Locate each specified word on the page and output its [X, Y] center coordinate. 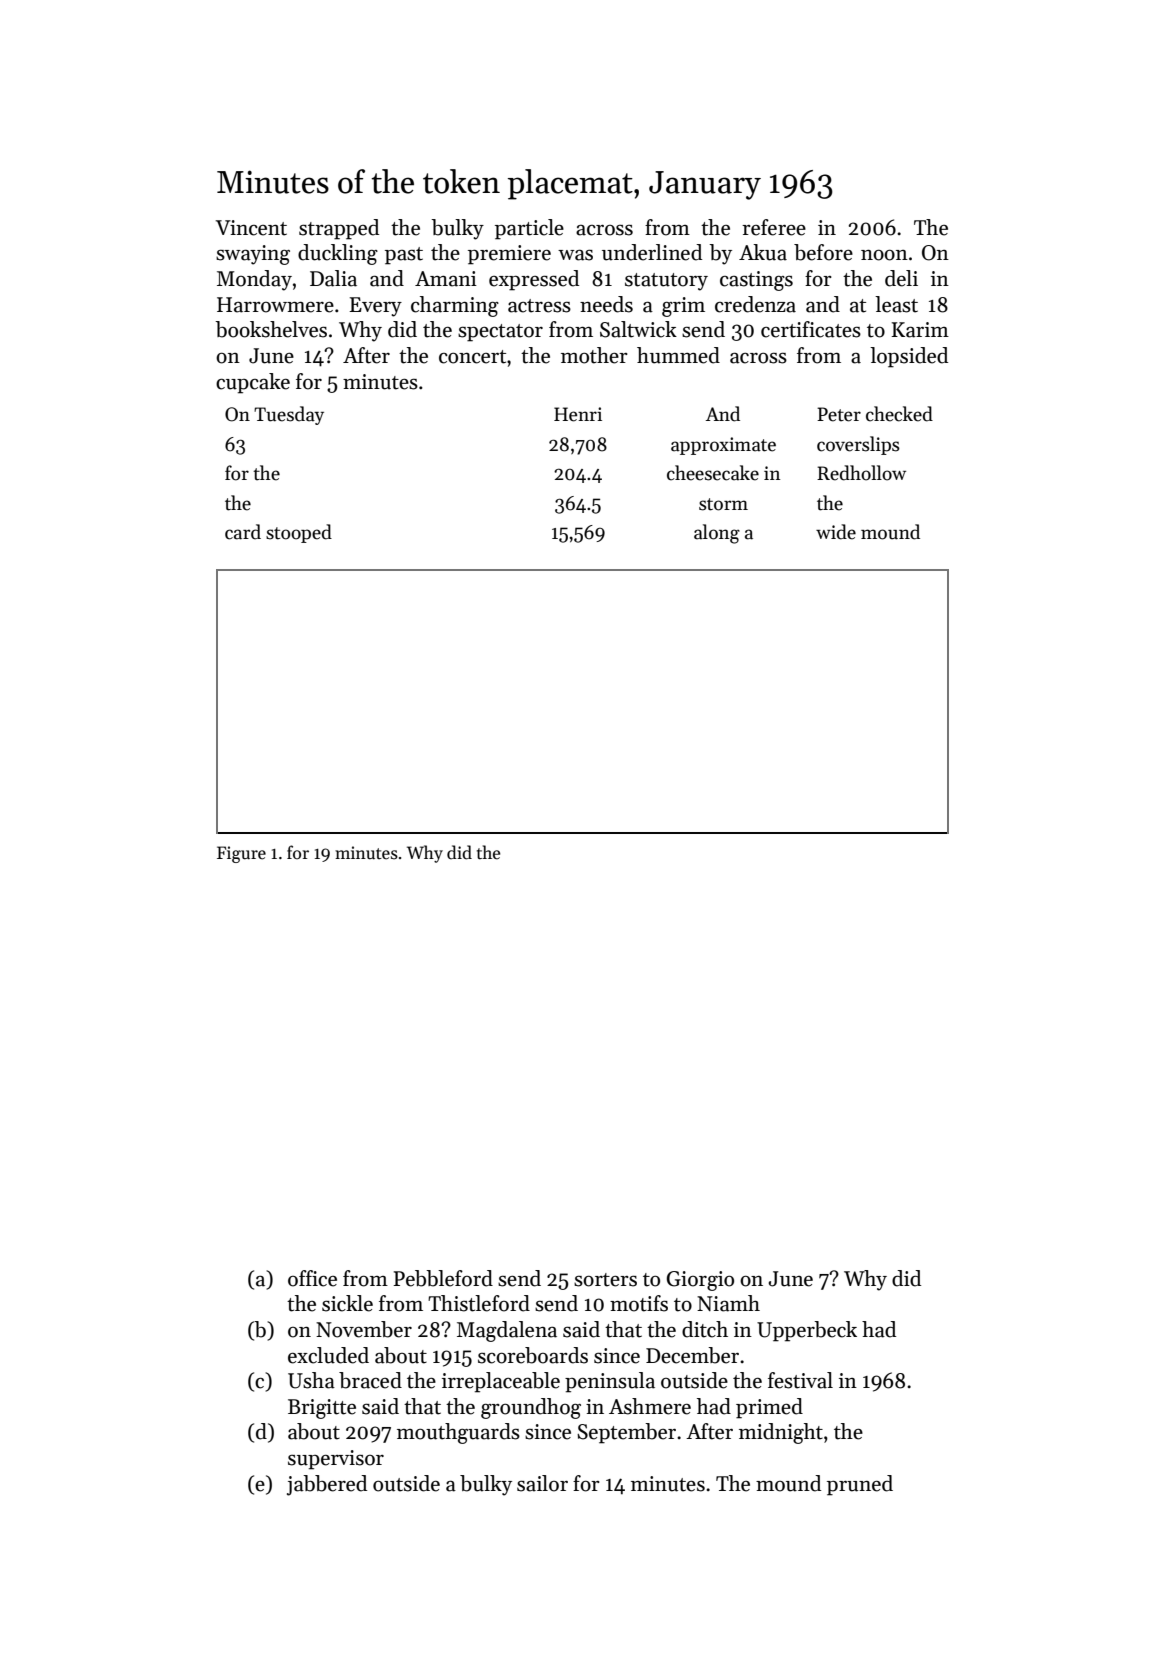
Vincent [251, 228]
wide [836, 532]
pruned [860, 1485]
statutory [666, 282]
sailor [542, 1483]
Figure [241, 854]
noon [884, 255]
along [717, 534]
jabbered [327, 1485]
